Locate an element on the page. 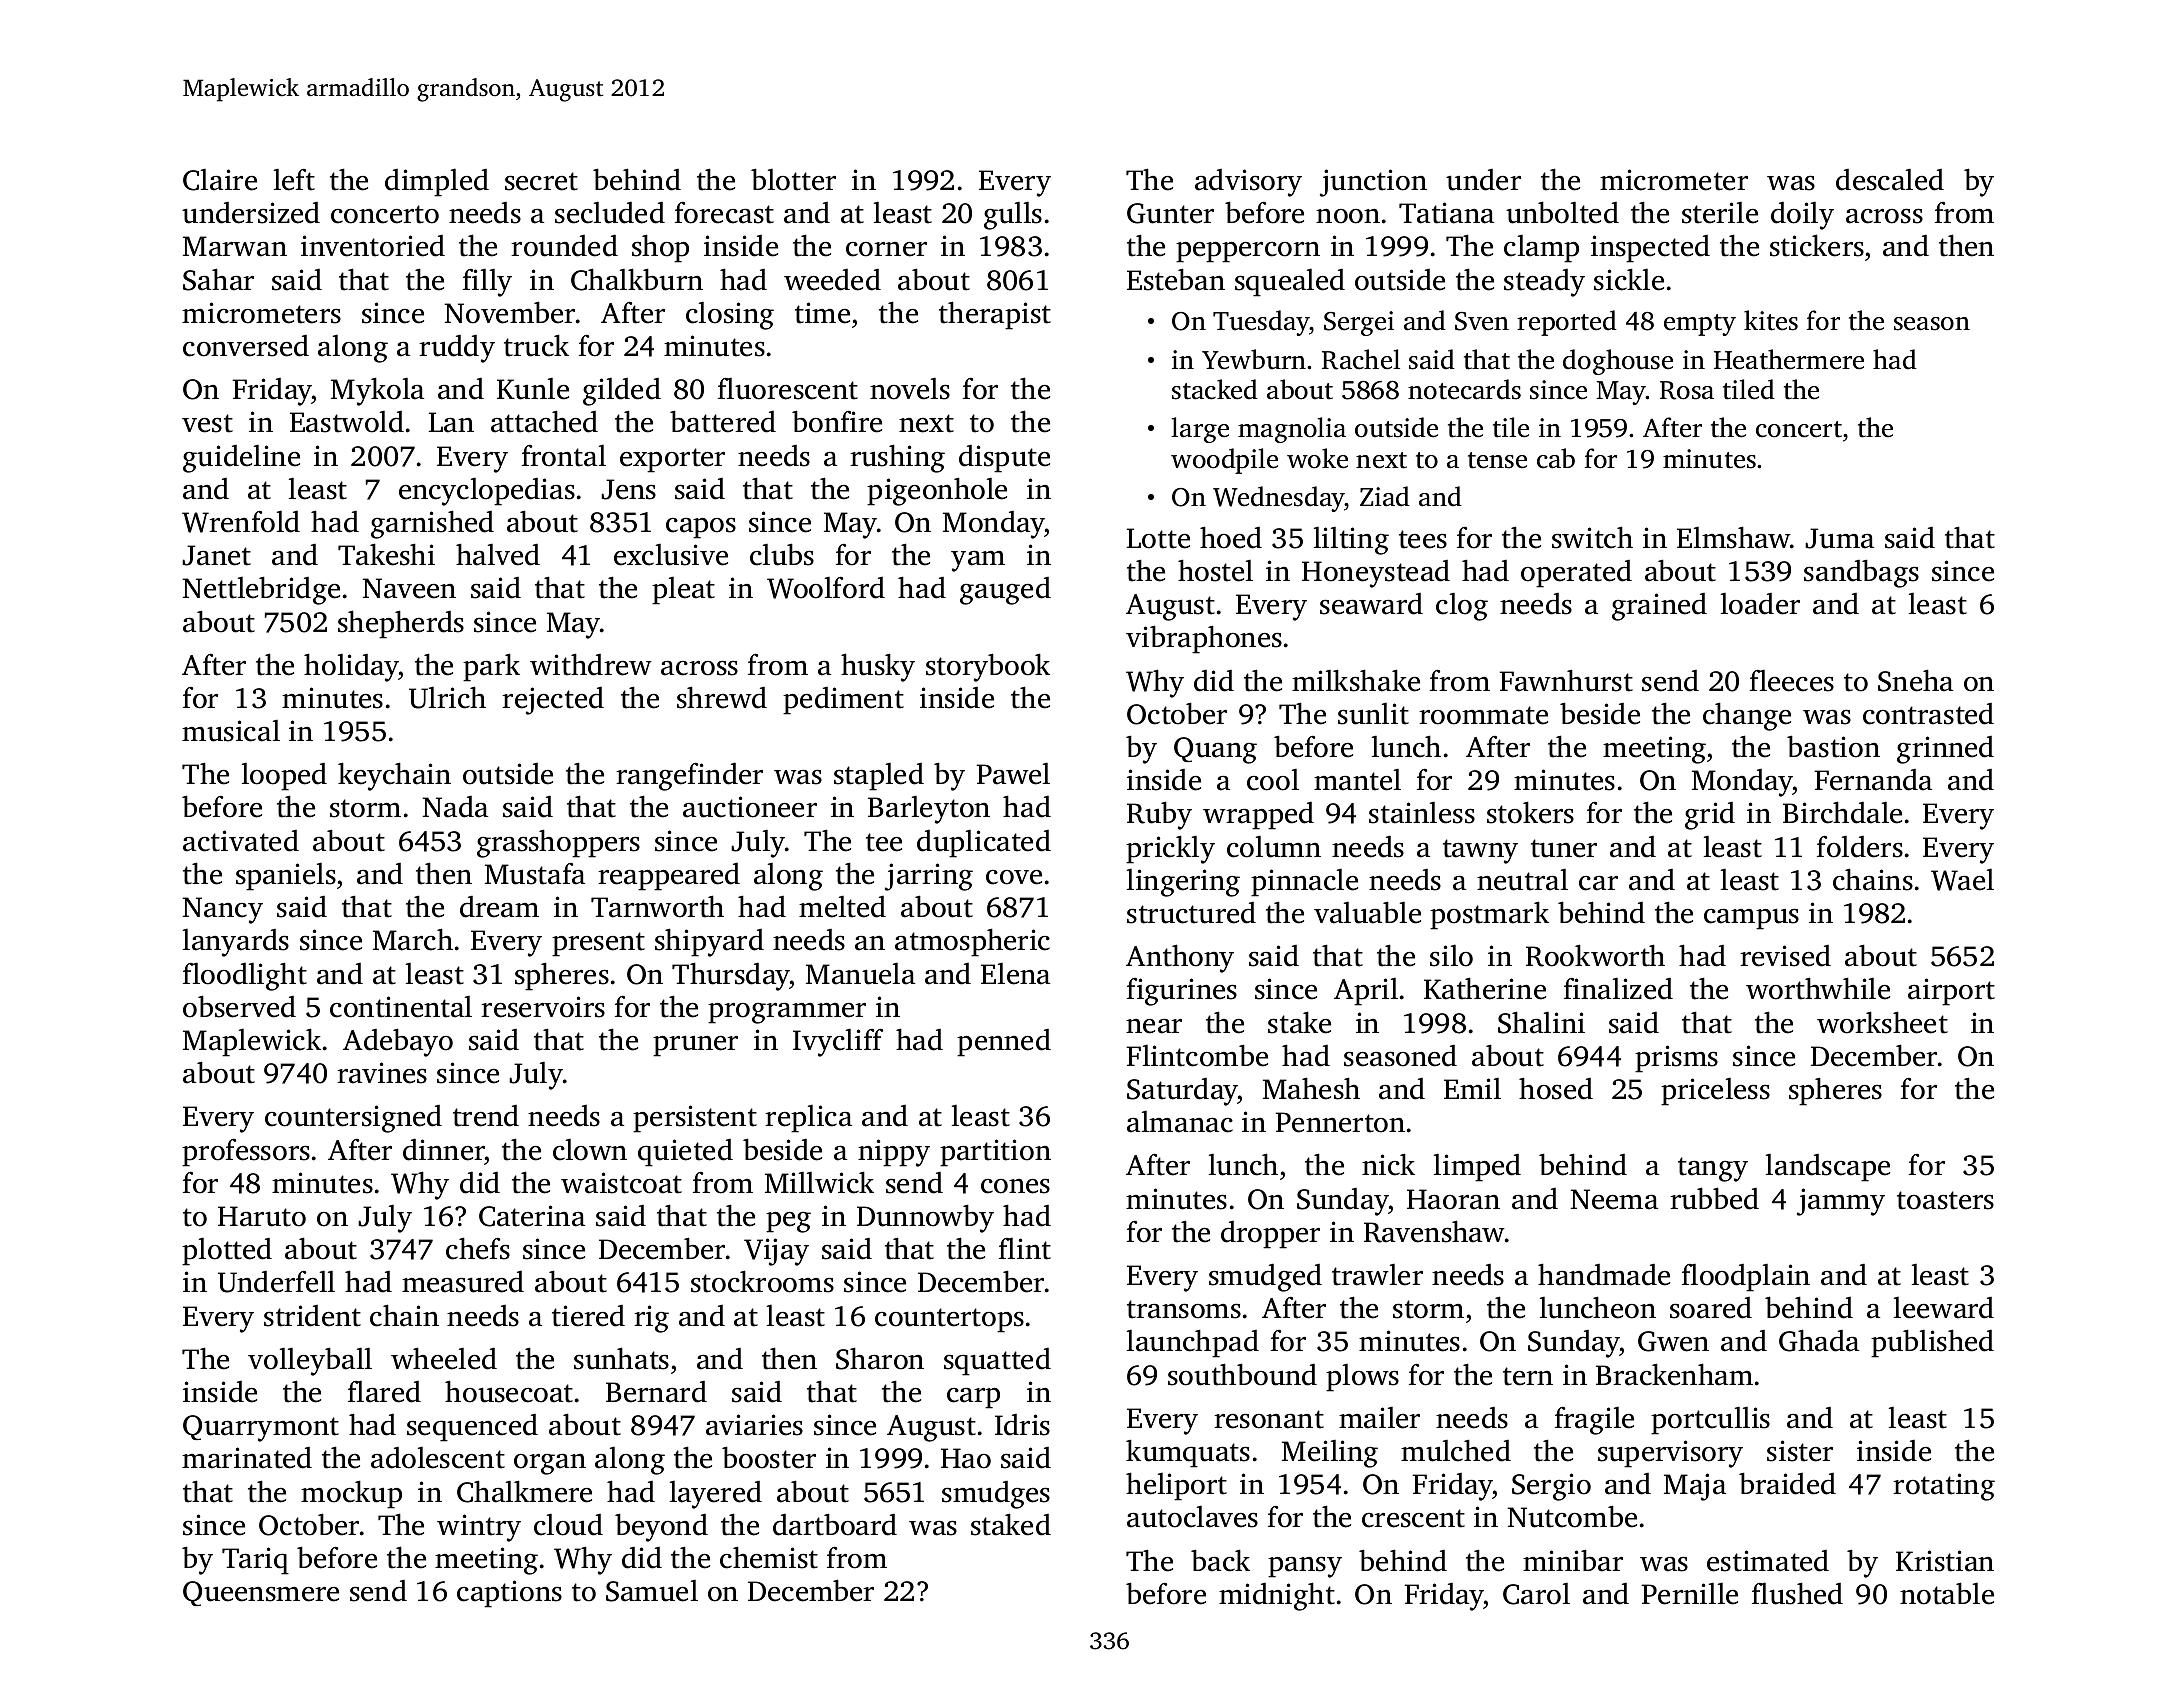 This page has width=2178, height=1683. advisory is located at coordinates (1248, 183).
